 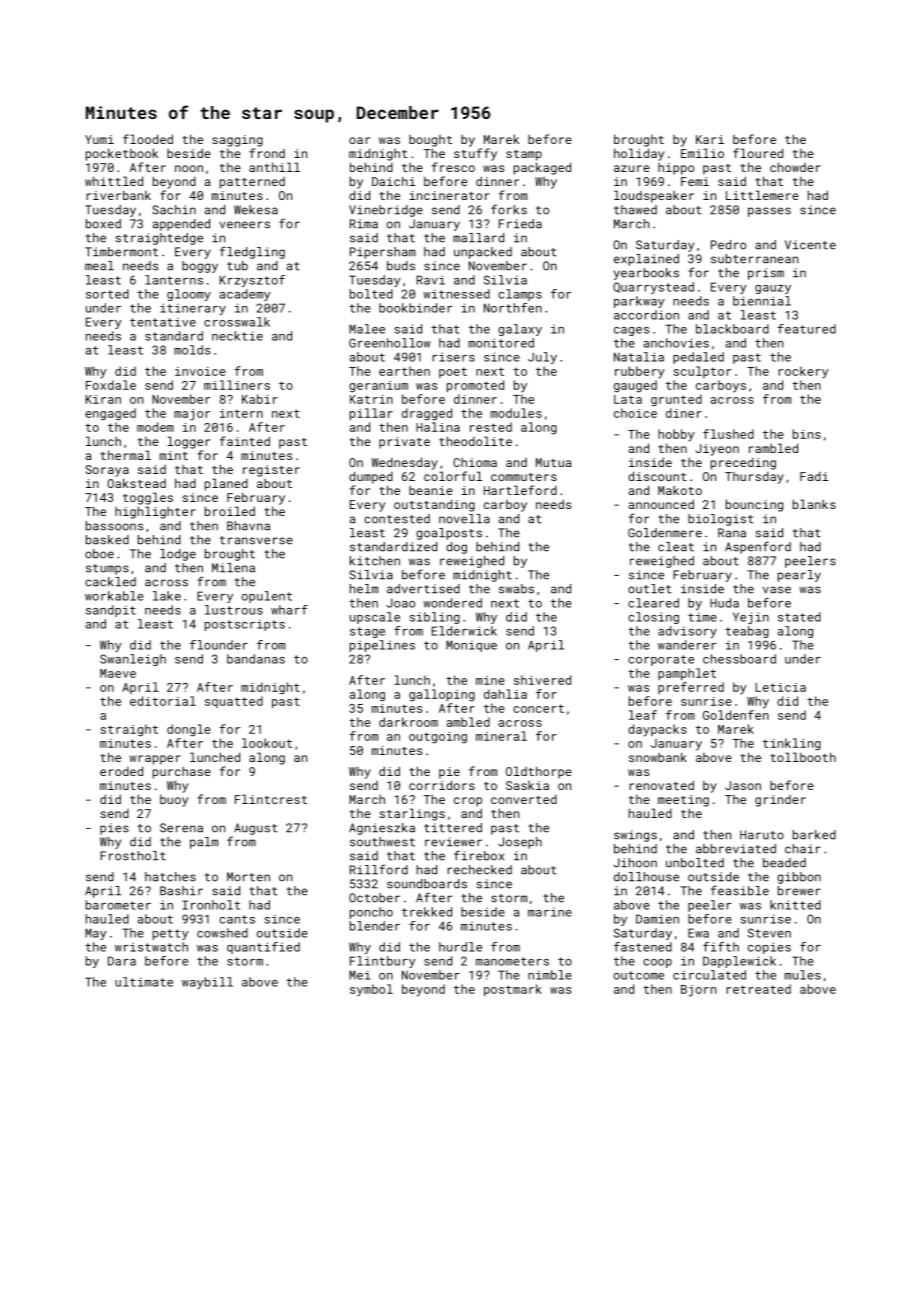 What do you see at coordinates (635, 386) in the screenshot?
I see `gauged` at bounding box center [635, 386].
